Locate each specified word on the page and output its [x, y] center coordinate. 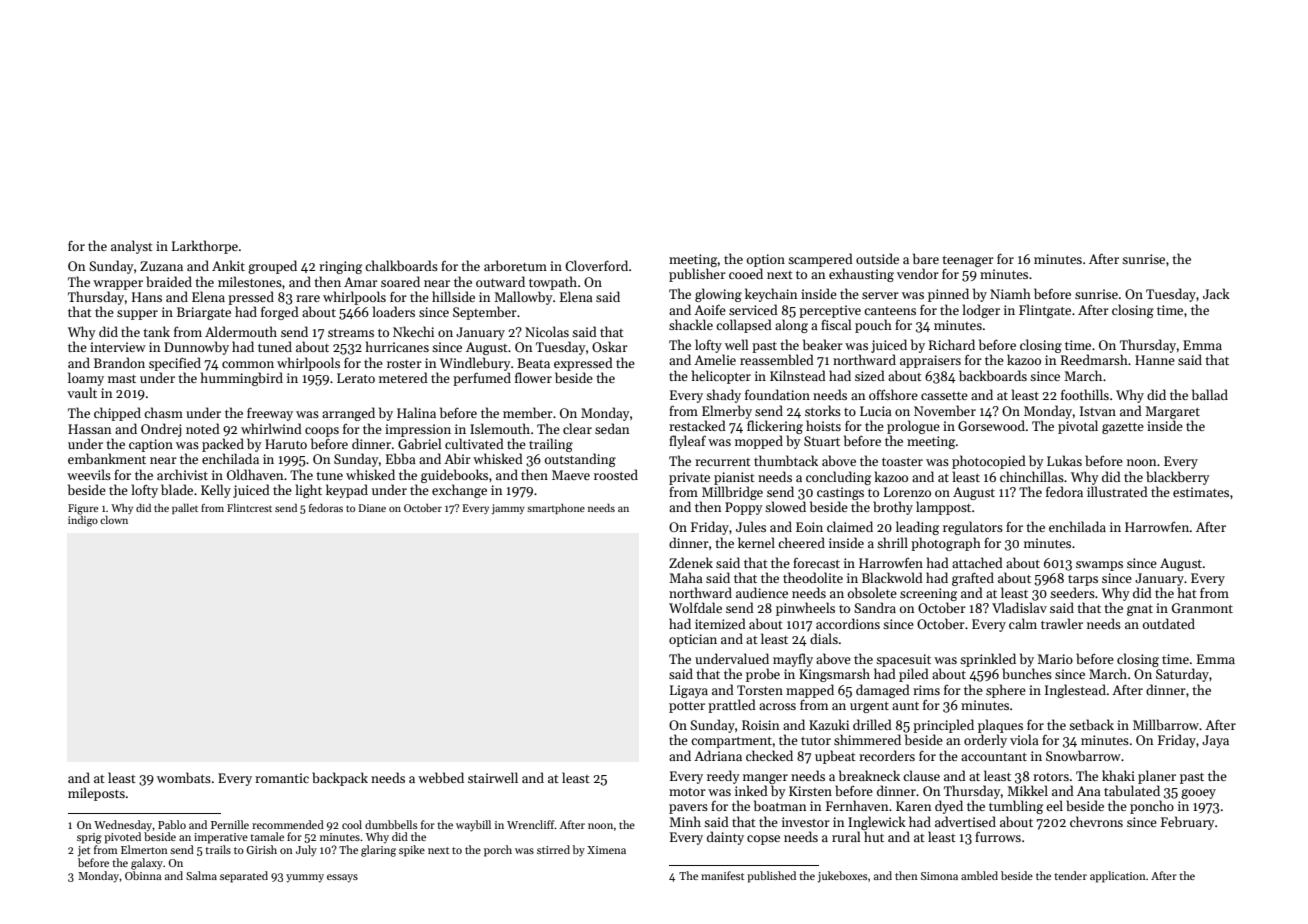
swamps [1099, 566]
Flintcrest [249, 507]
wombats [184, 777]
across [777, 706]
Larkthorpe [205, 247]
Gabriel [420, 443]
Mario [1055, 659]
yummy [305, 878]
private [689, 478]
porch [498, 851]
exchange [459, 491]
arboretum [515, 265]
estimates [1201, 492]
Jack [1216, 293]
